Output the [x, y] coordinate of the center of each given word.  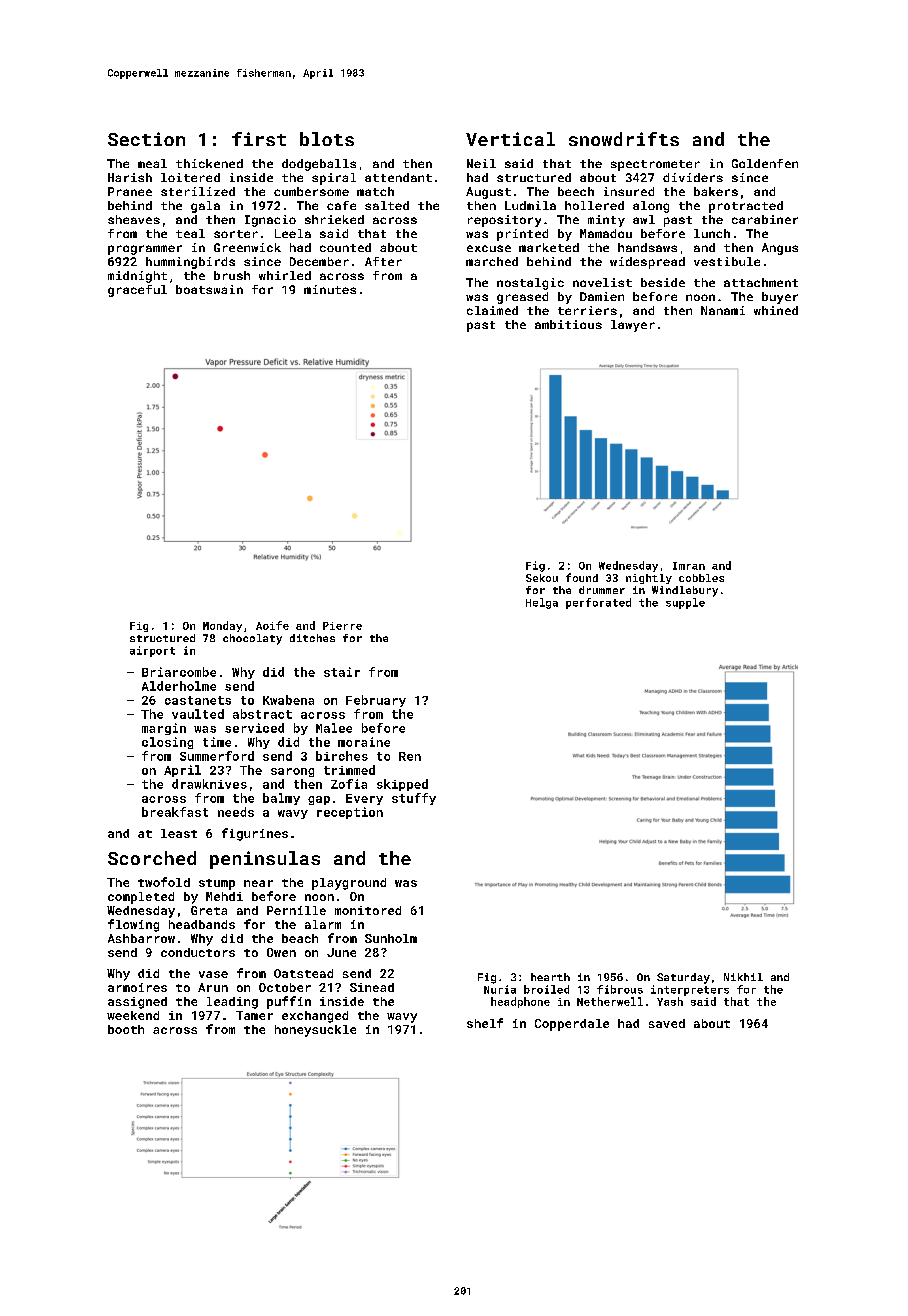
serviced [254, 728]
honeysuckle [315, 1031]
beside [663, 282]
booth [126, 1029]
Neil [481, 163]
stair [342, 672]
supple [685, 603]
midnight [137, 277]
